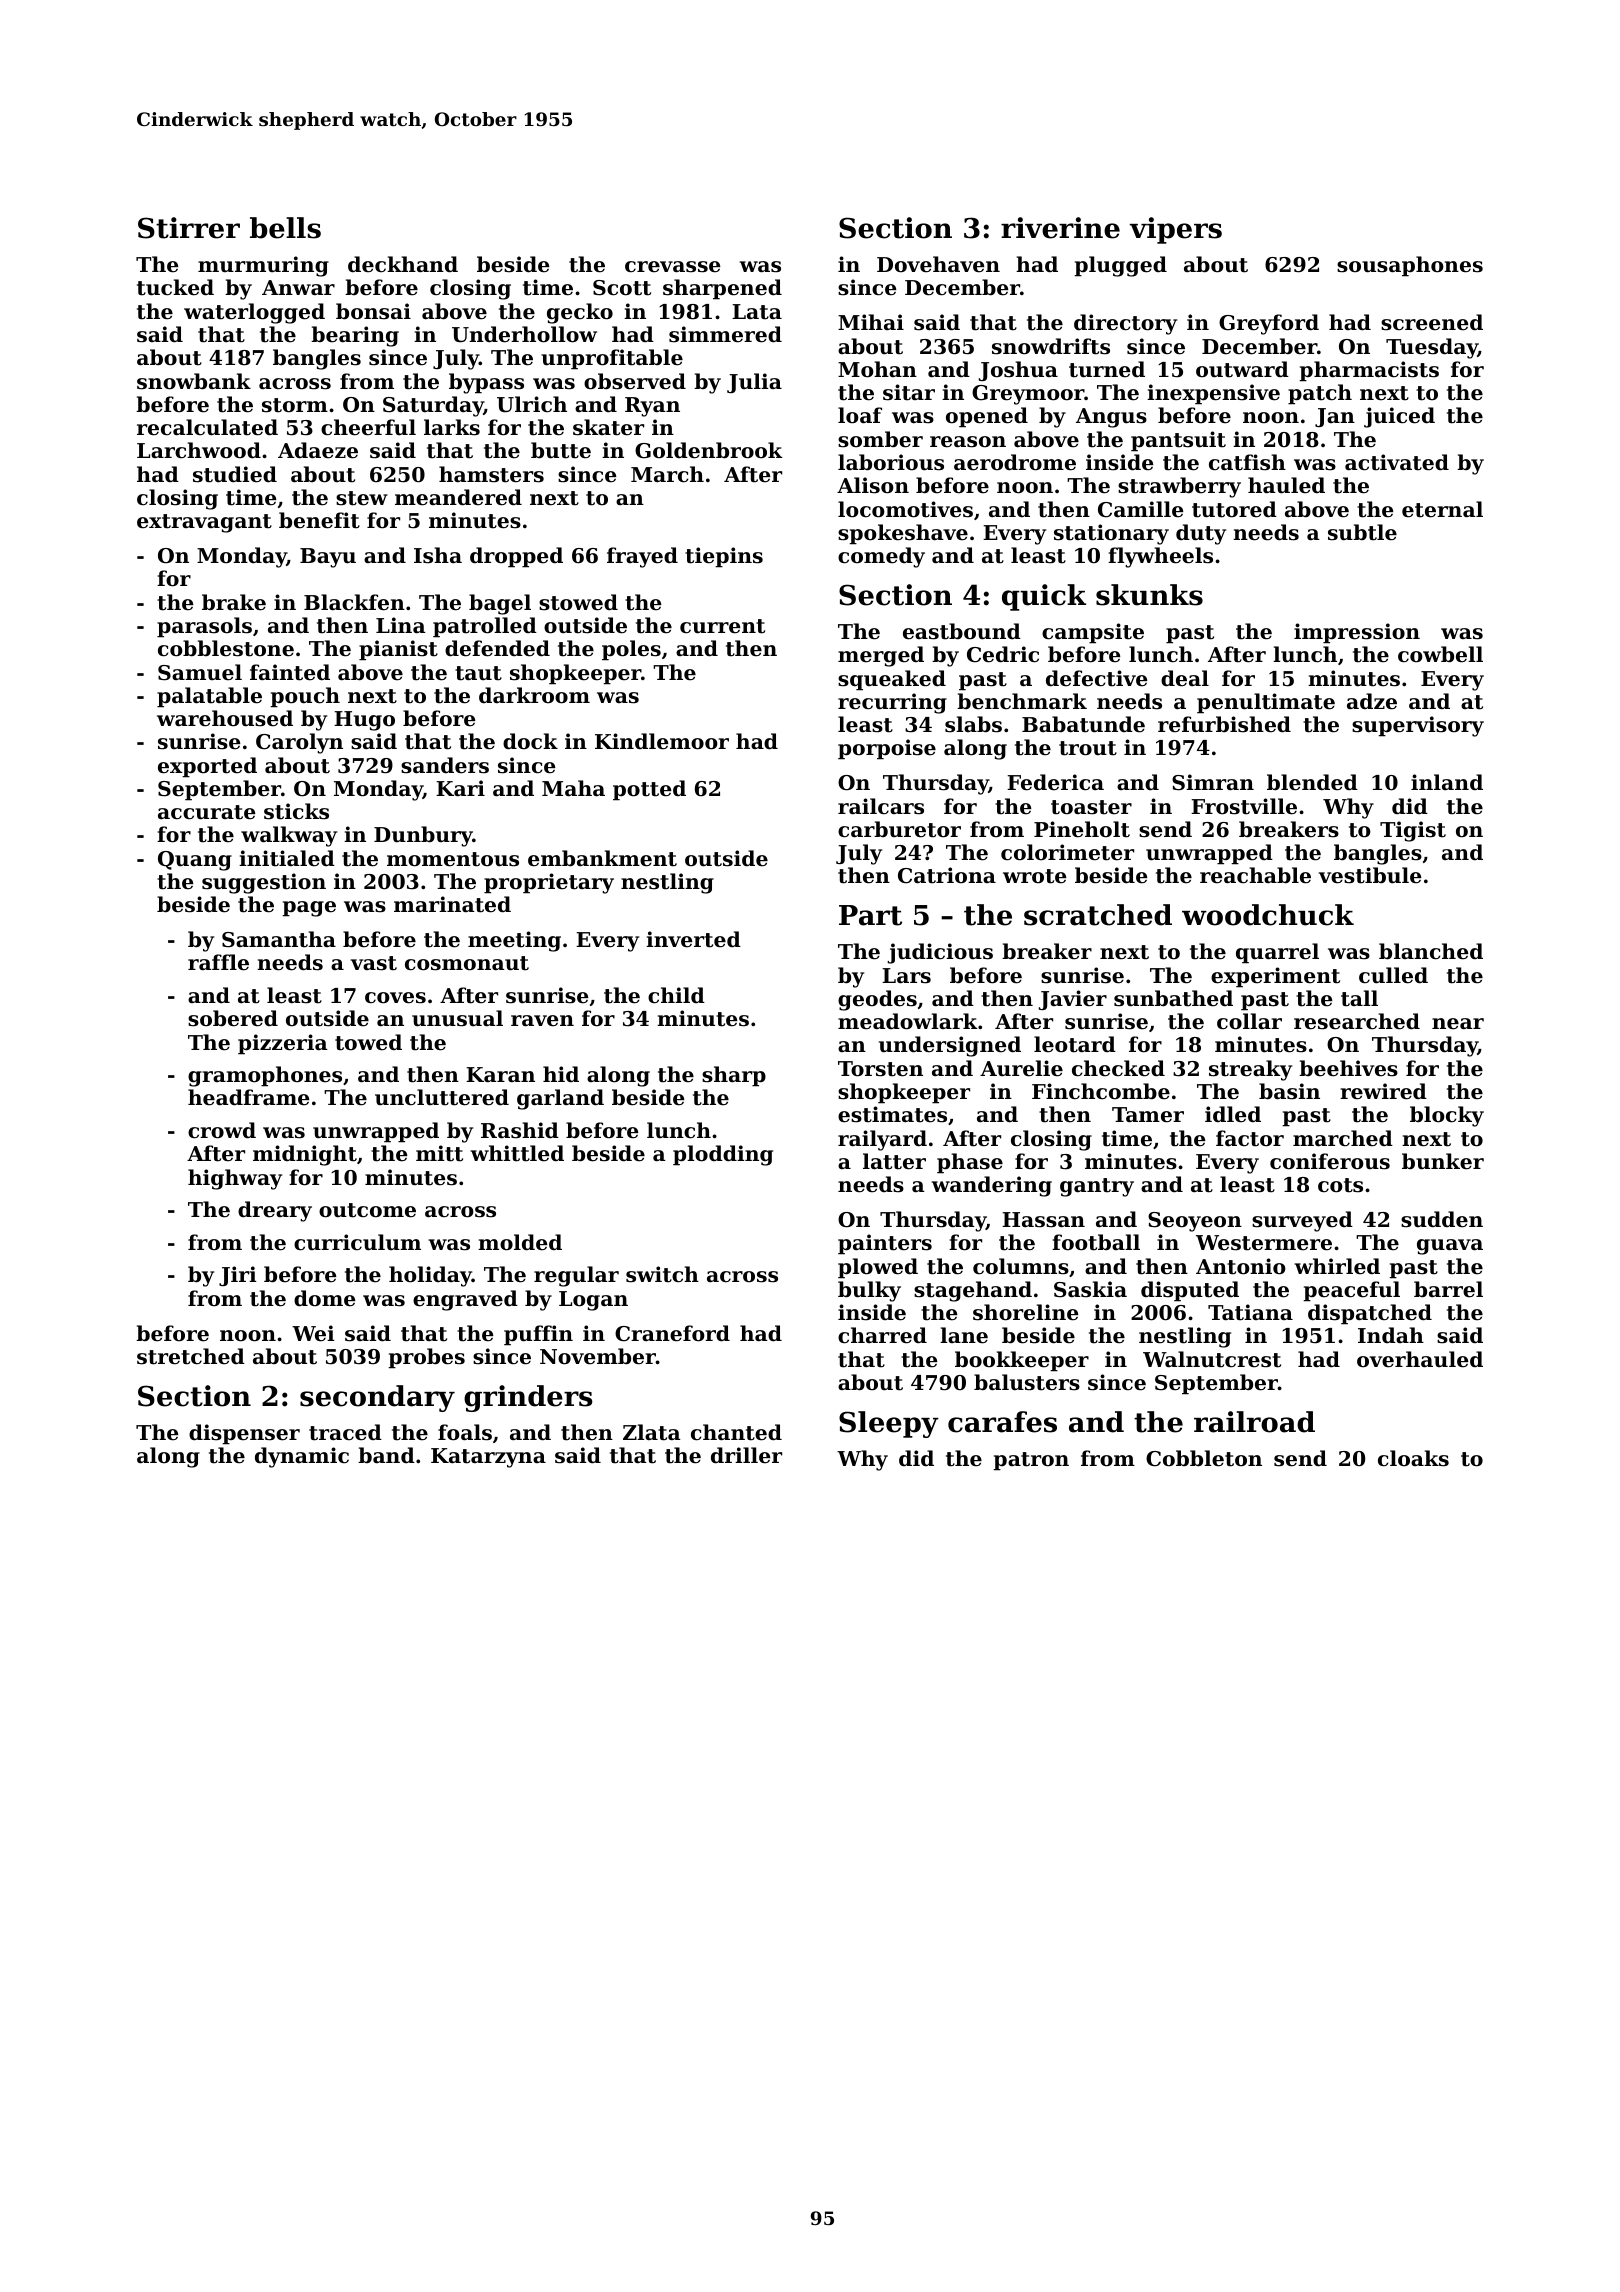  Describe the element at coordinates (189, 228) in the screenshot. I see `Stirrer` at that location.
